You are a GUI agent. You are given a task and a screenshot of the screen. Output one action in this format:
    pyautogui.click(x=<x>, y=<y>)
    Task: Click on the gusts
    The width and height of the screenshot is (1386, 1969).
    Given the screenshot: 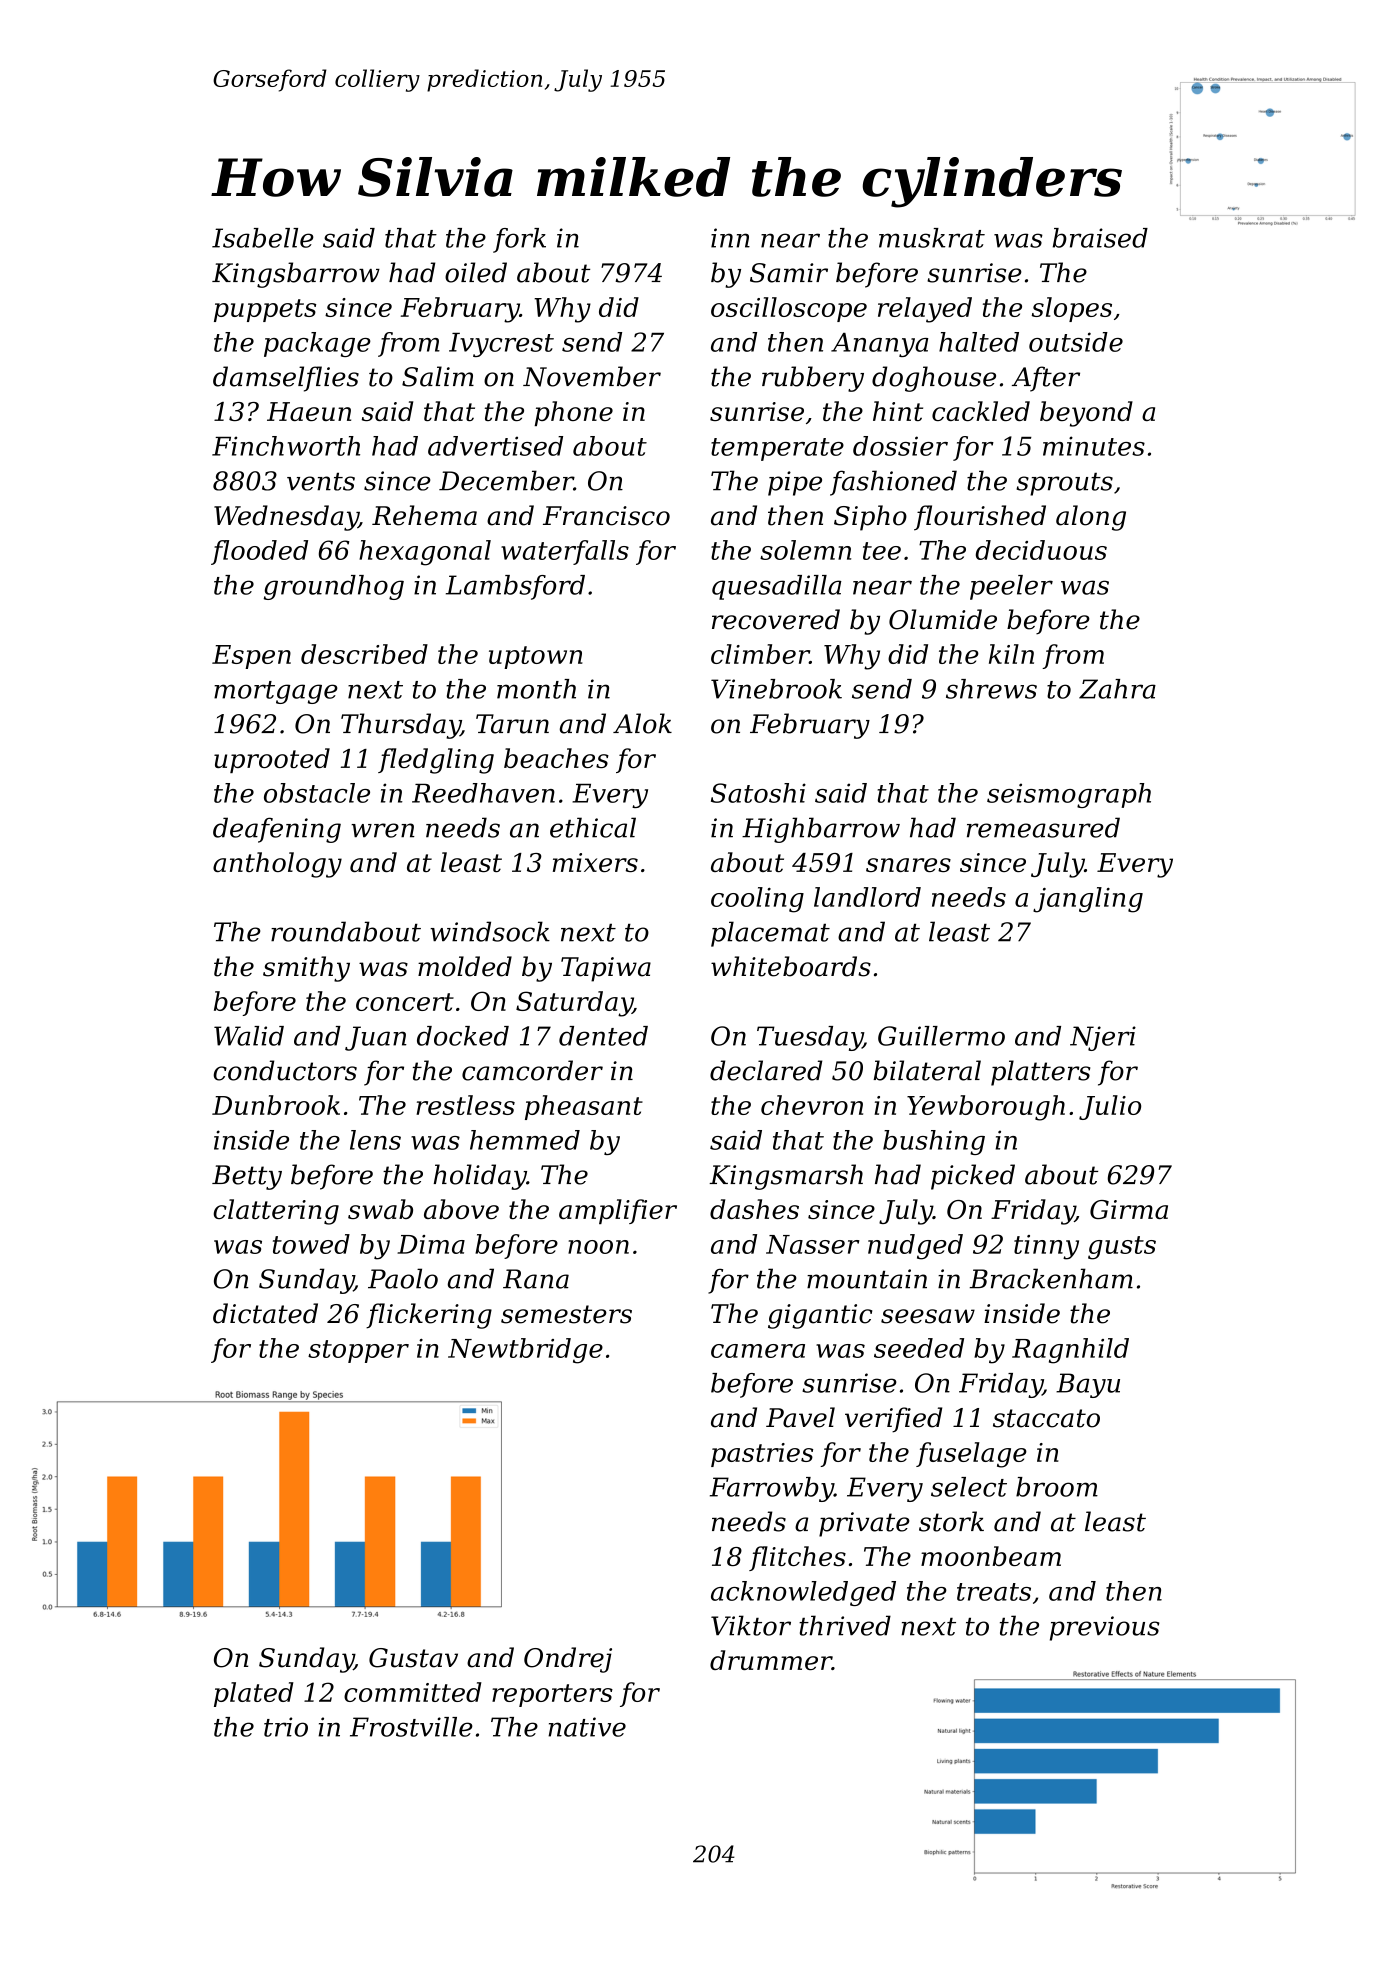 What is the action you would take?
    pyautogui.click(x=1122, y=1248)
